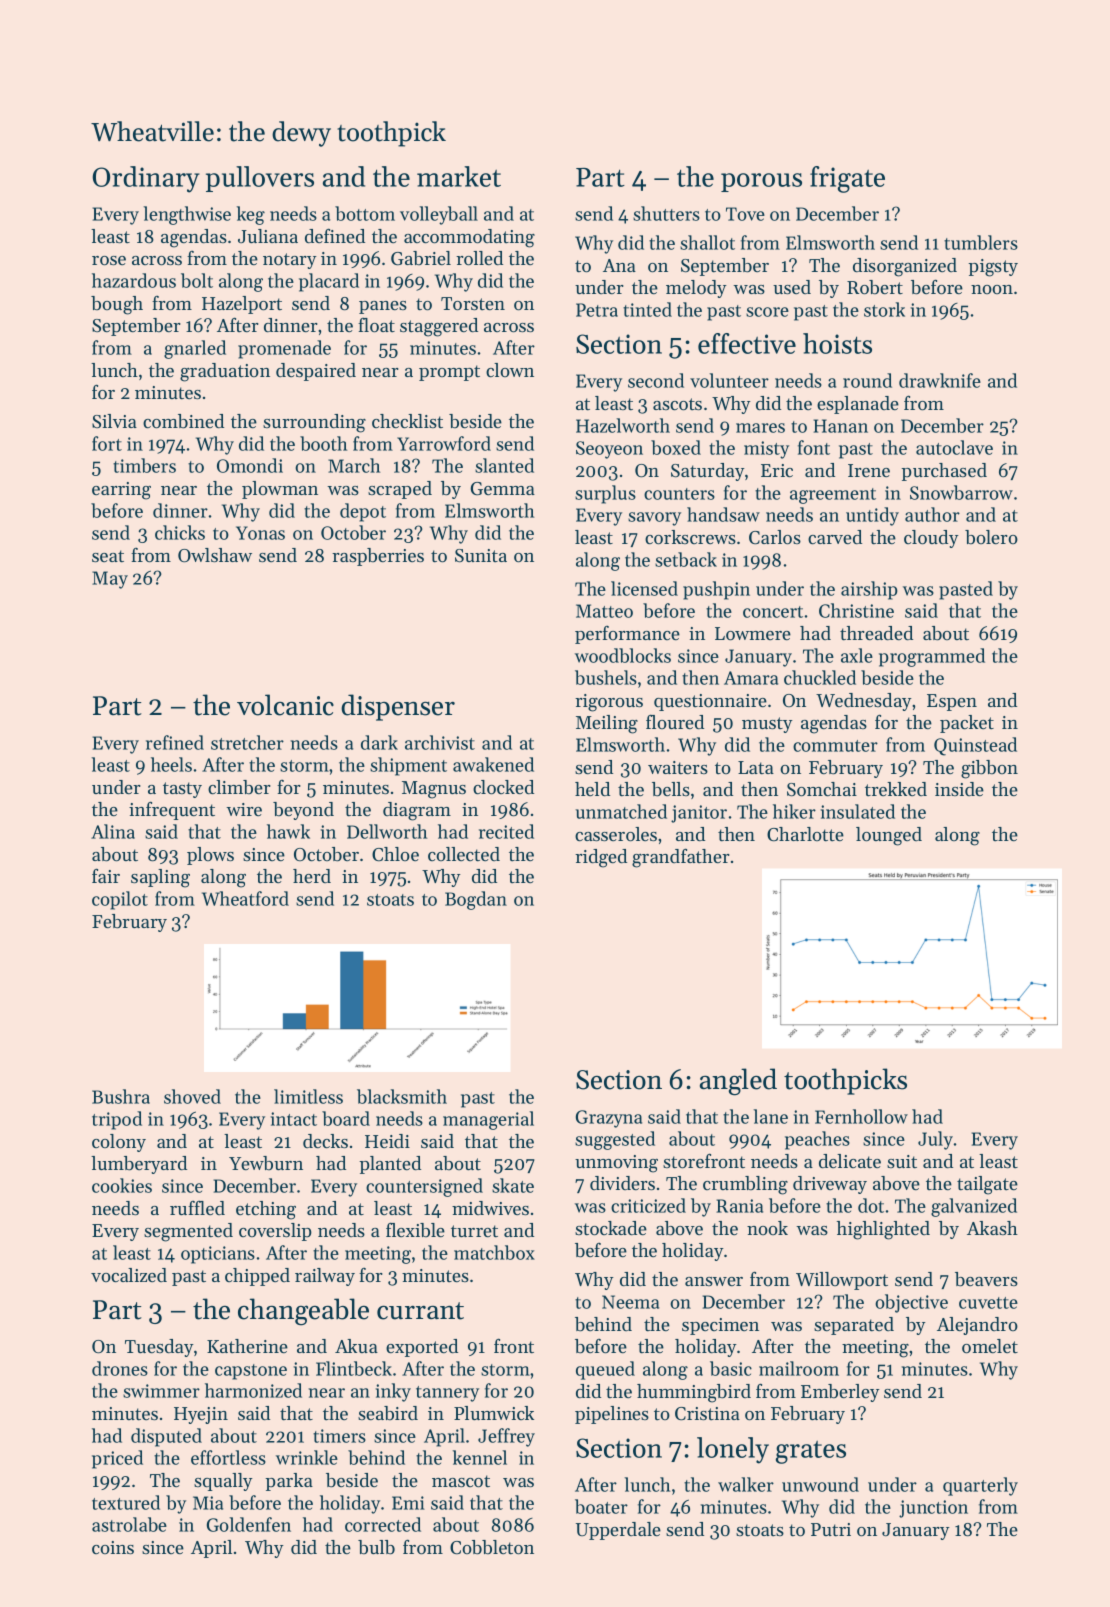  I want to click on market, so click(459, 176).
